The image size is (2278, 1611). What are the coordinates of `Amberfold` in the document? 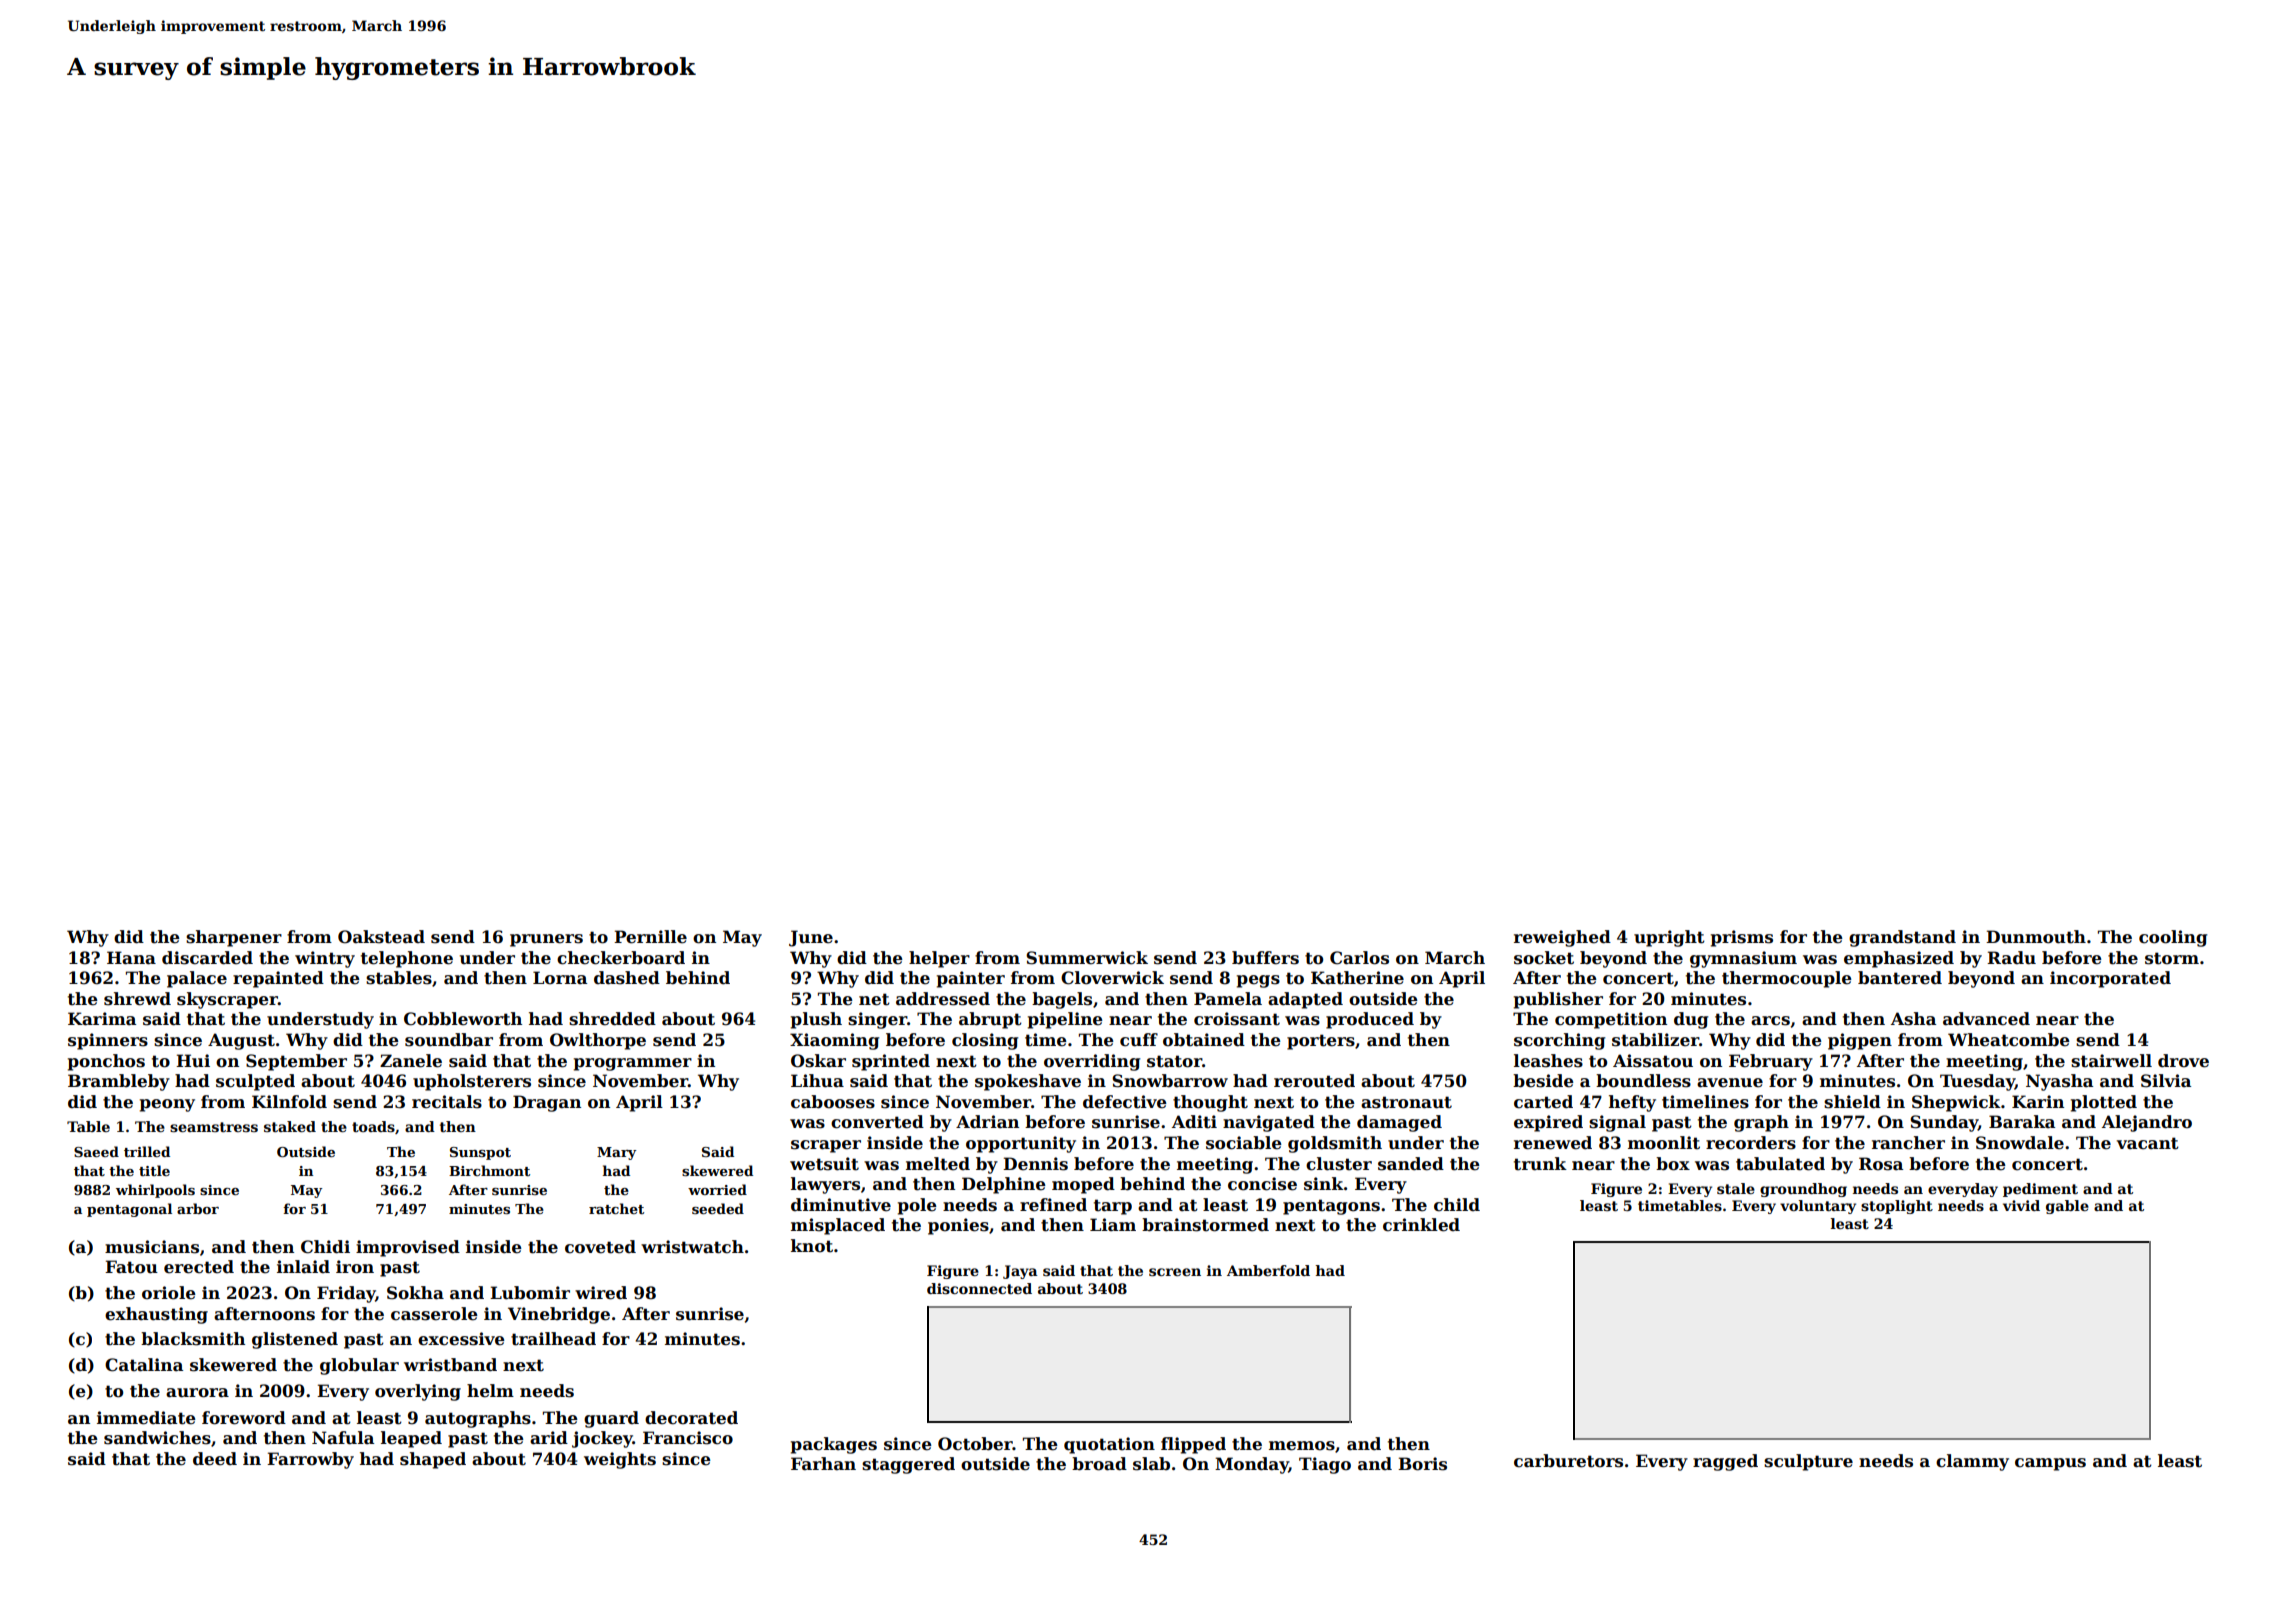 It's located at (1268, 1270).
